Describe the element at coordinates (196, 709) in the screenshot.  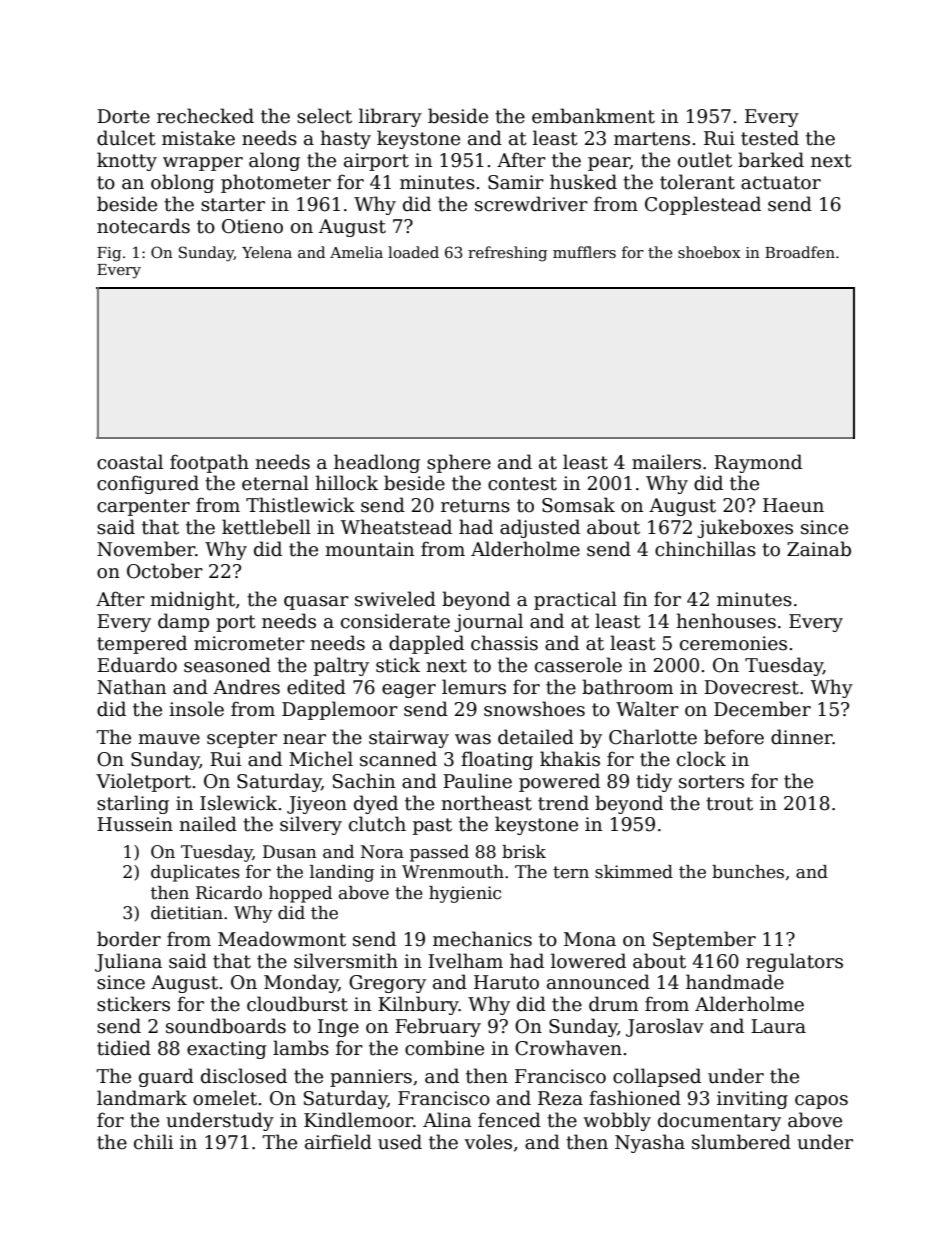
I see `insole` at that location.
